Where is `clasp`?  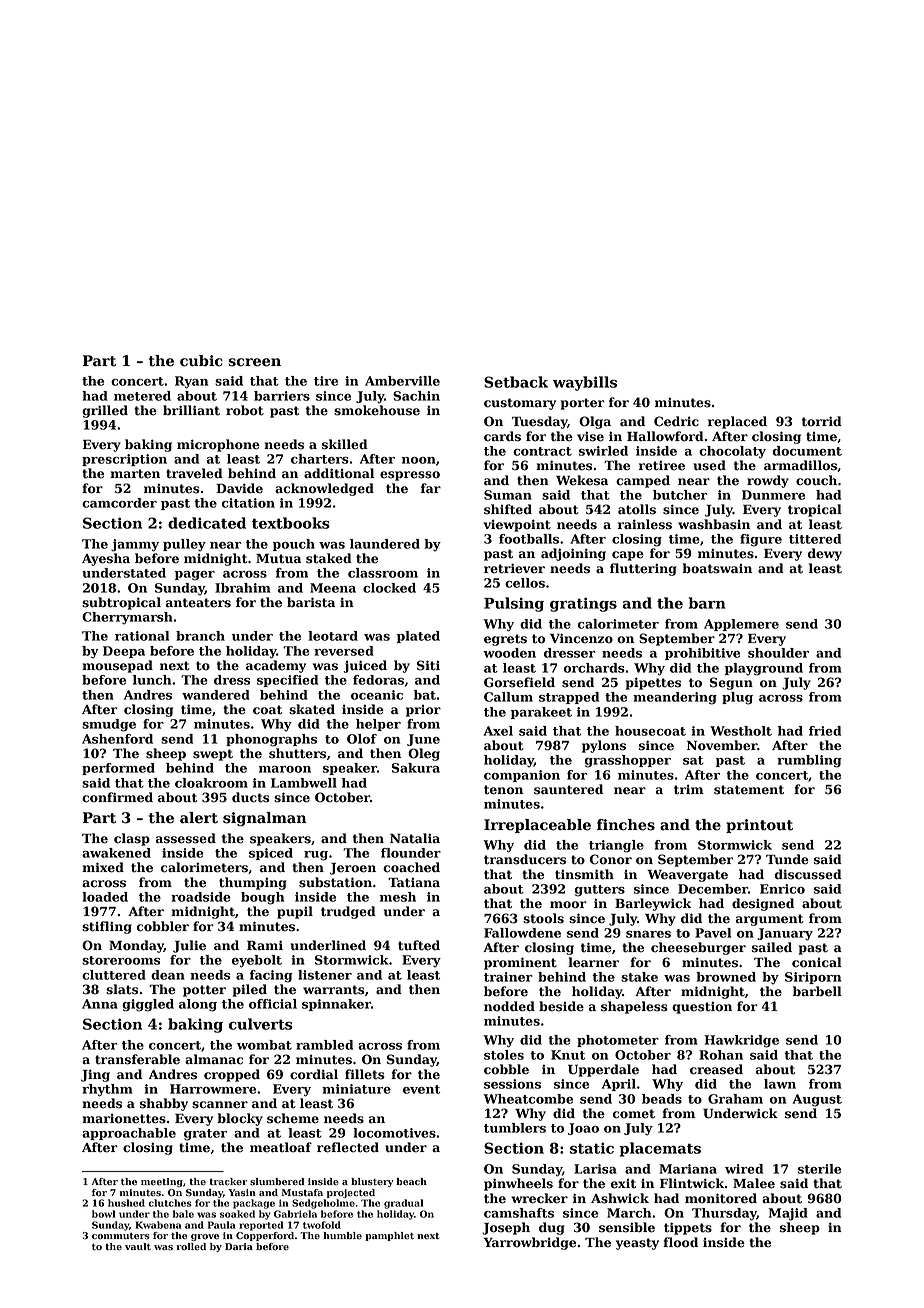
clasp is located at coordinates (132, 839).
